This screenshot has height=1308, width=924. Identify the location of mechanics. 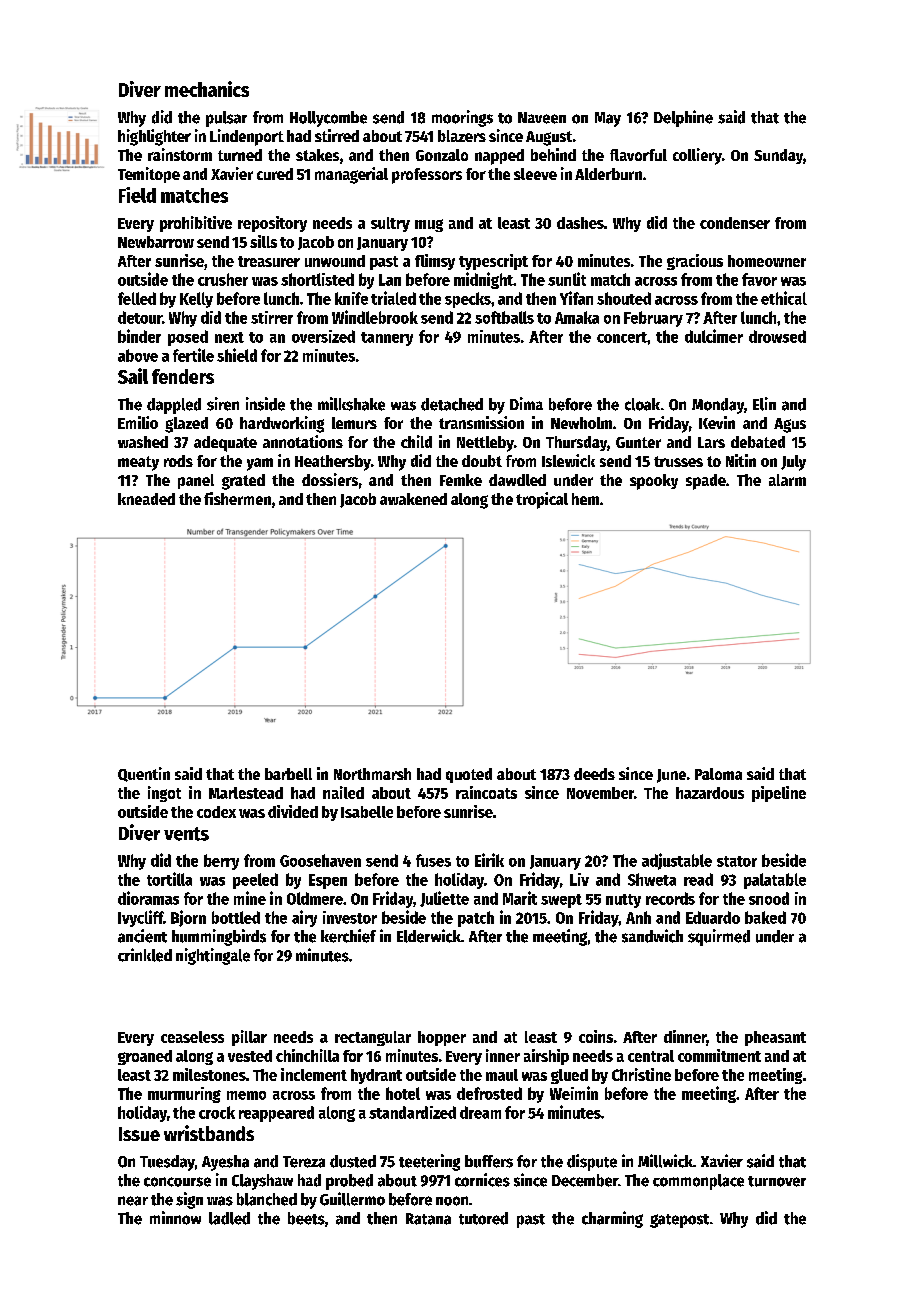
(207, 89).
